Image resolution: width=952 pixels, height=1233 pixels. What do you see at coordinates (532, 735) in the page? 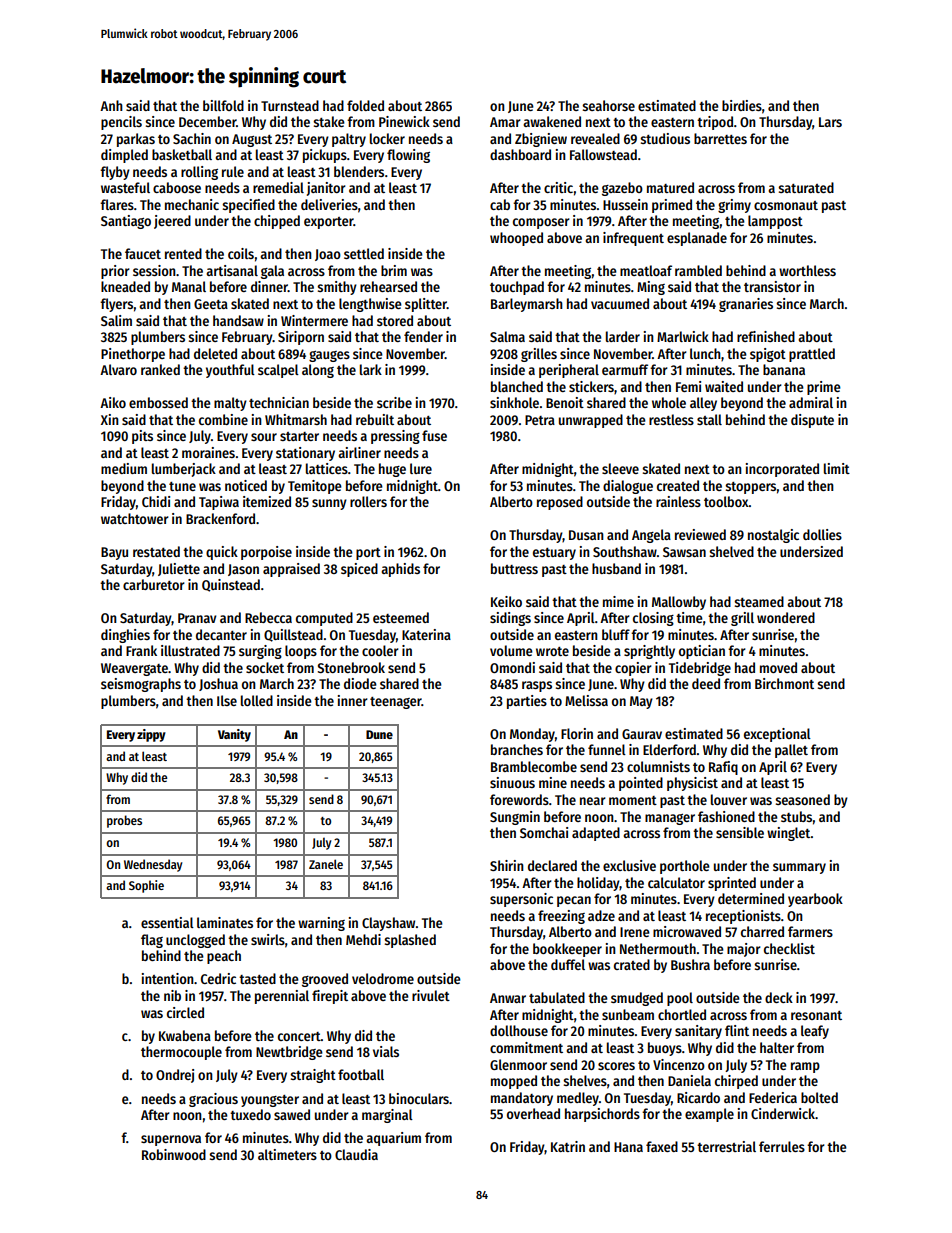
I see `Monday` at bounding box center [532, 735].
